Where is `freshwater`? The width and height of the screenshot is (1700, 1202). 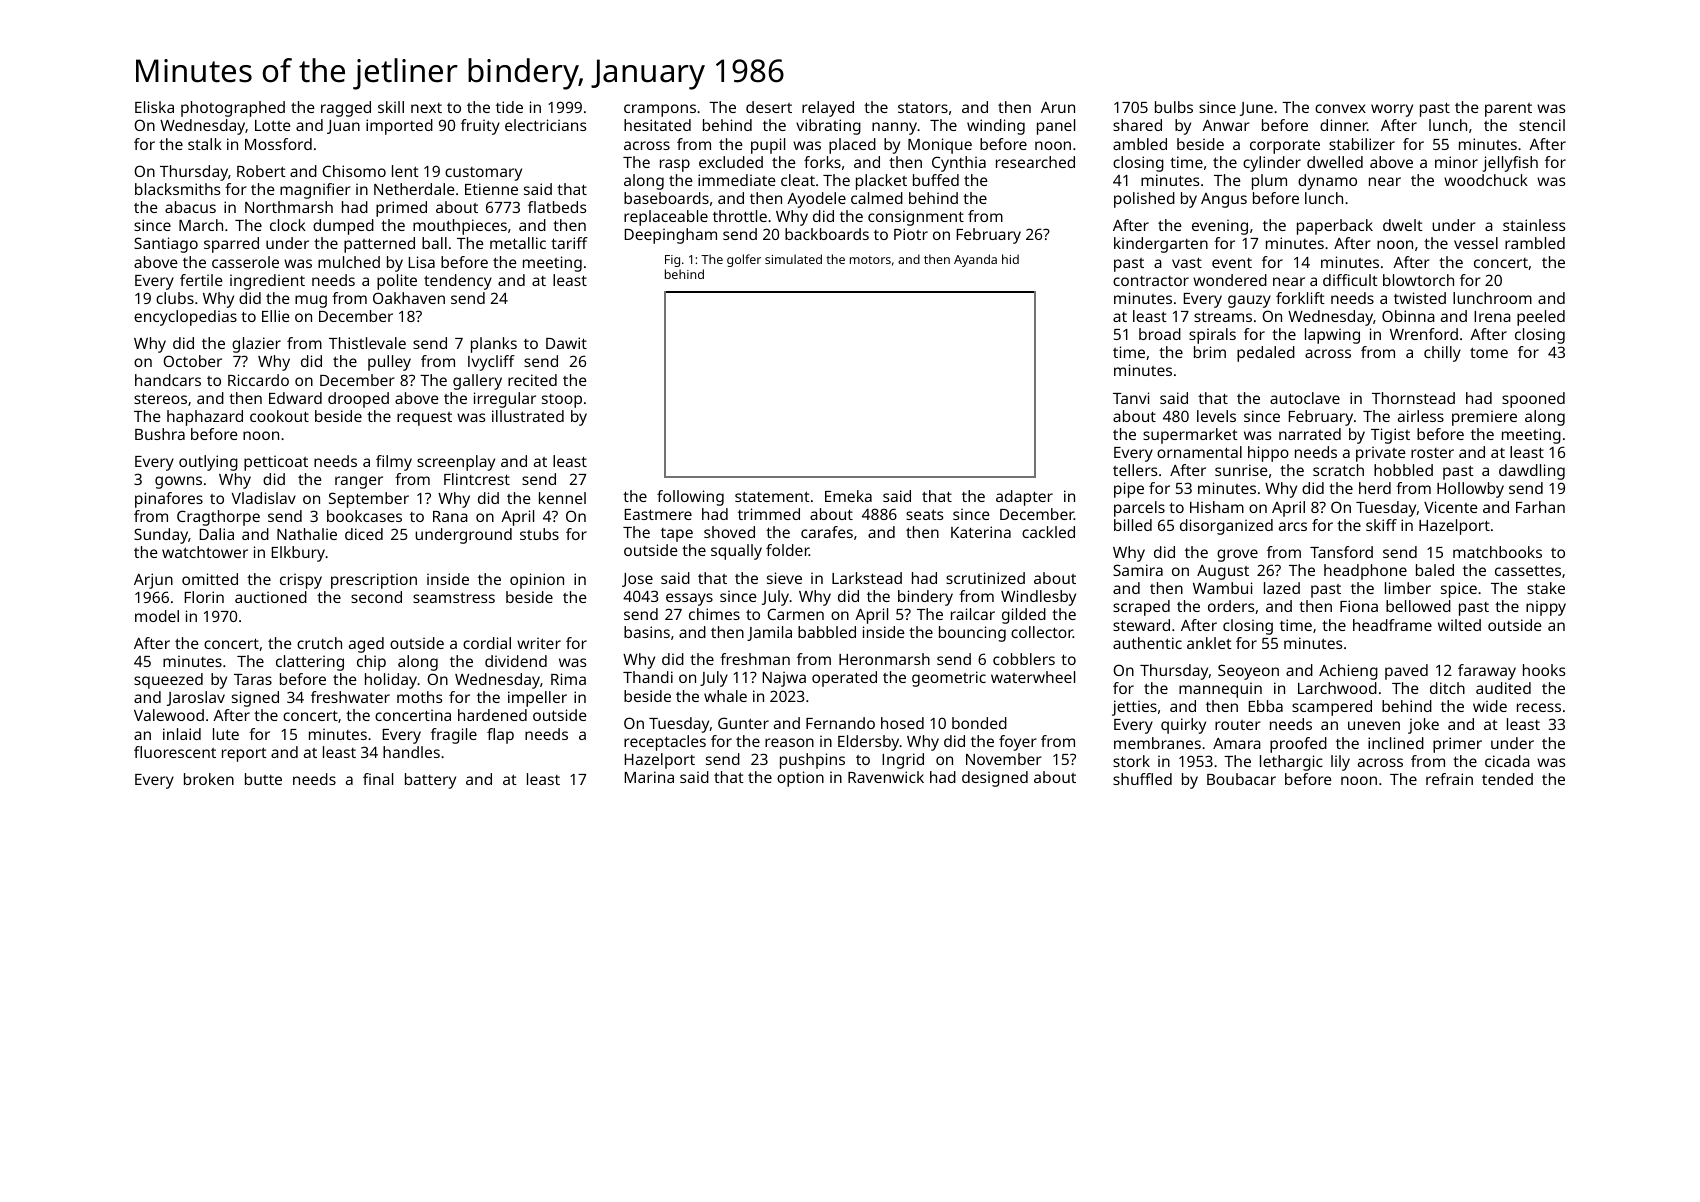 freshwater is located at coordinates (350, 697).
